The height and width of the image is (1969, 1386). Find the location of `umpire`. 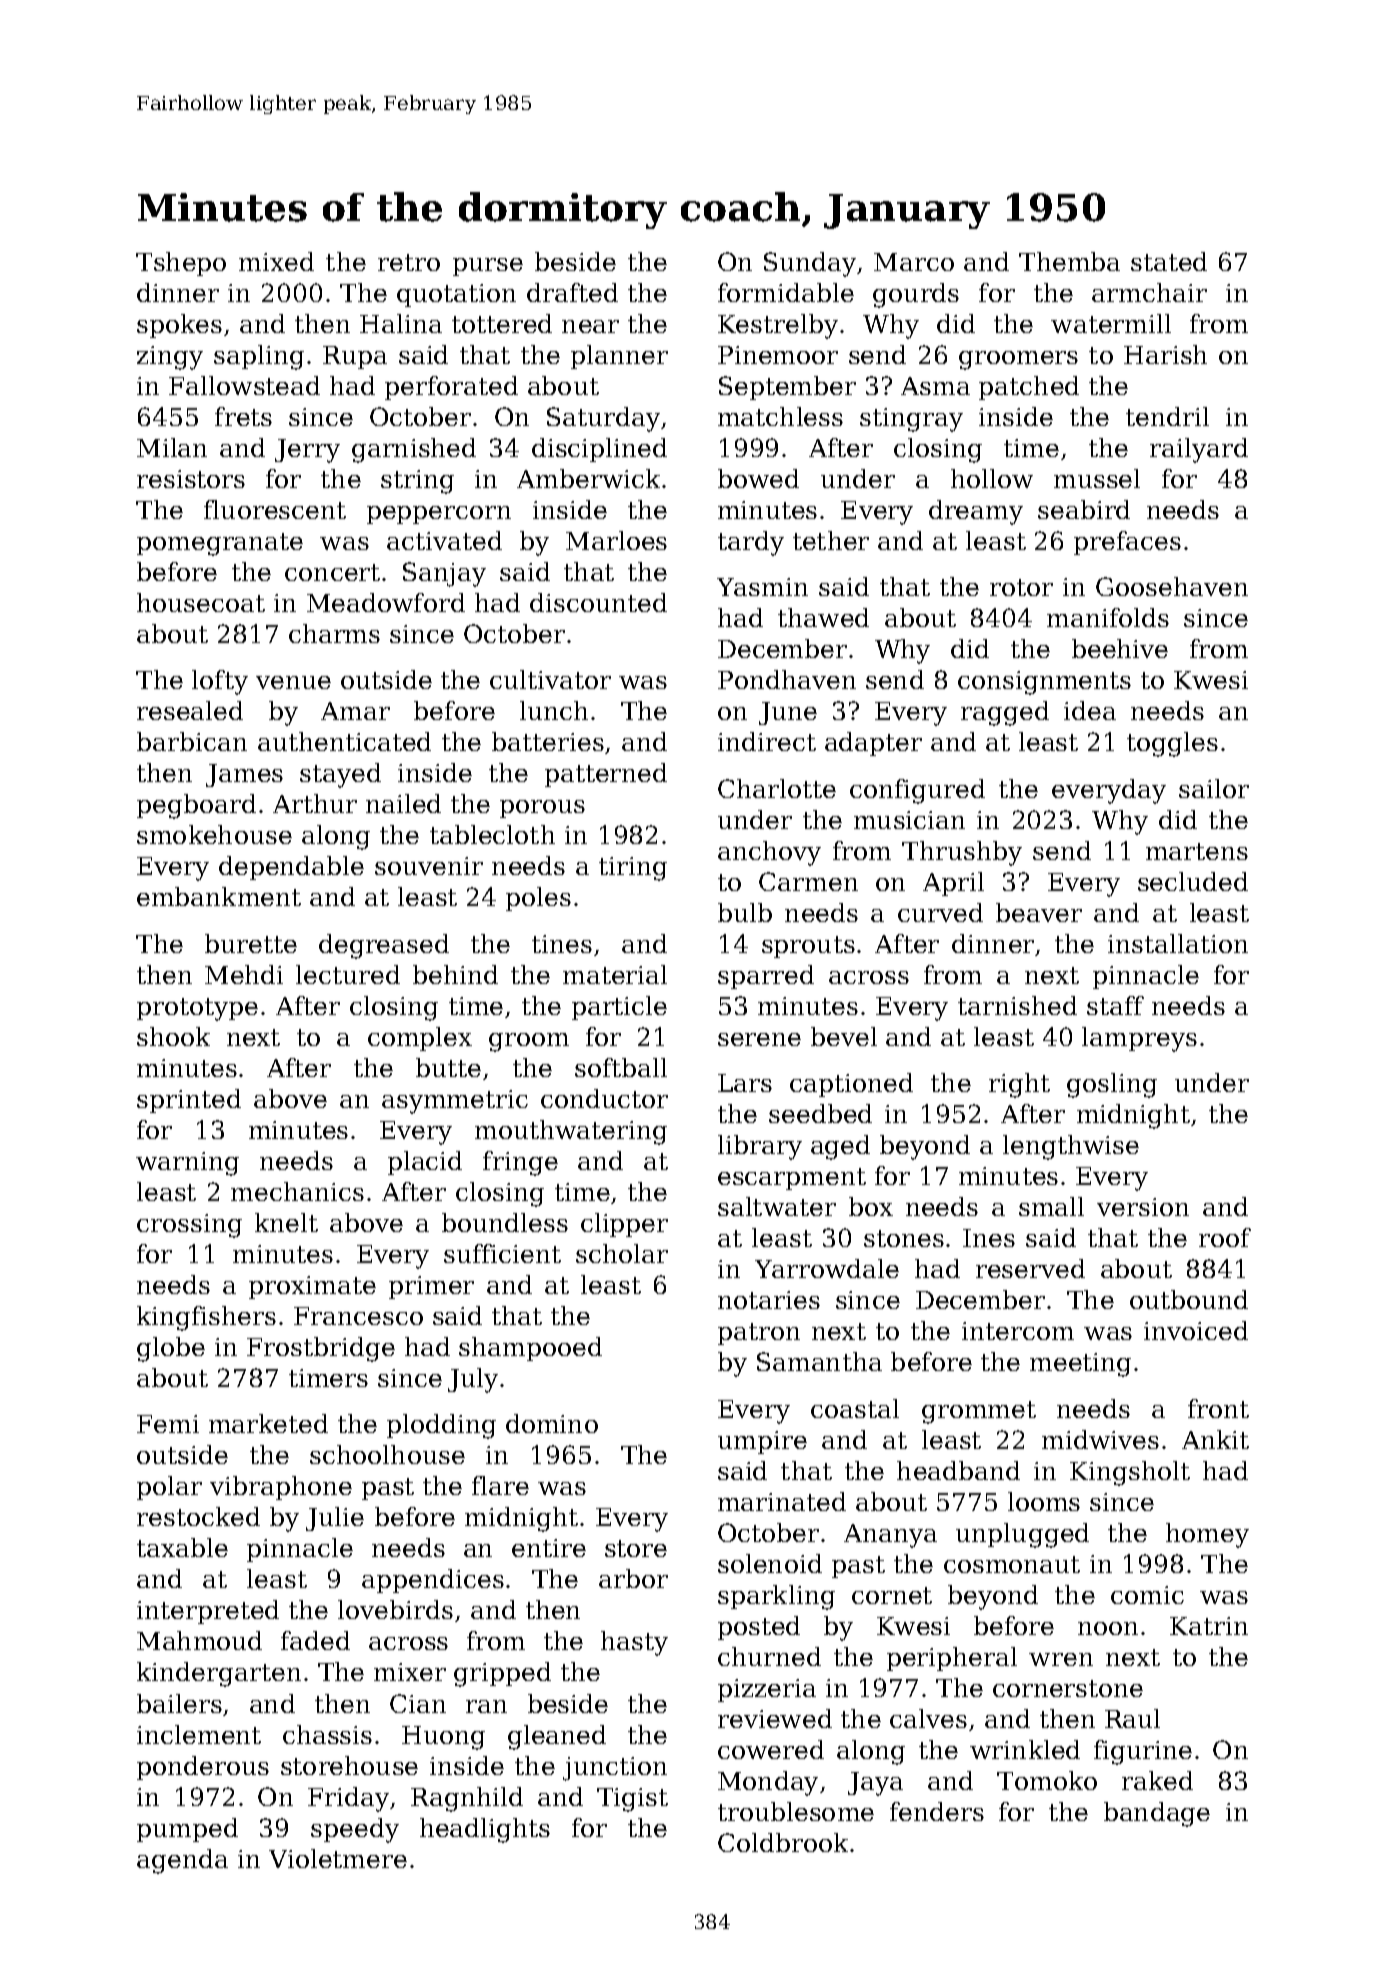

umpire is located at coordinates (762, 1442).
